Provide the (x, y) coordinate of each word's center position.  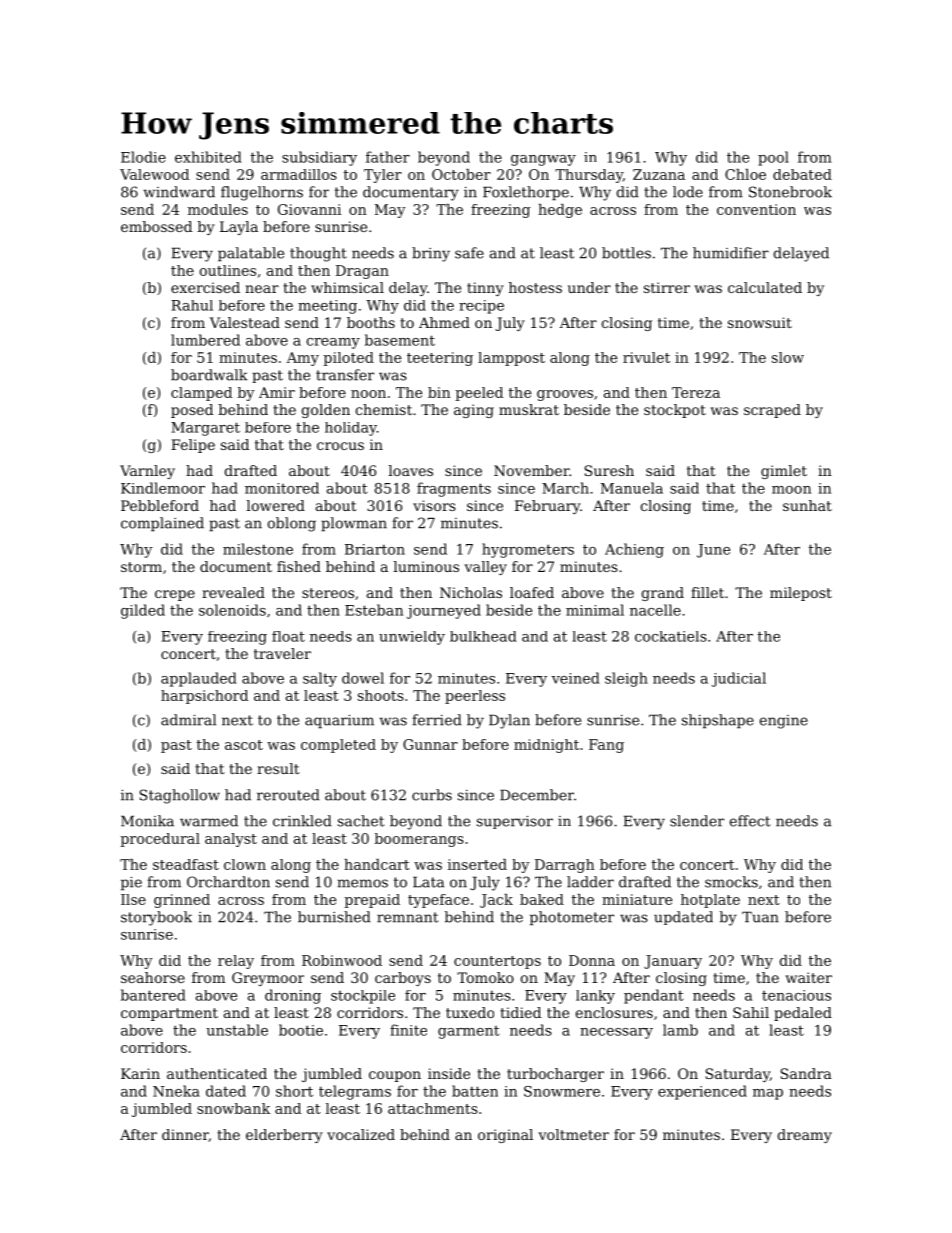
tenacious (796, 995)
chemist (384, 409)
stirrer (667, 287)
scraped (772, 411)
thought (318, 254)
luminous (426, 566)
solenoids (232, 610)
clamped (201, 394)
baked (542, 899)
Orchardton (228, 882)
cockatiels (671, 636)
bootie (301, 1030)
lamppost (511, 359)
